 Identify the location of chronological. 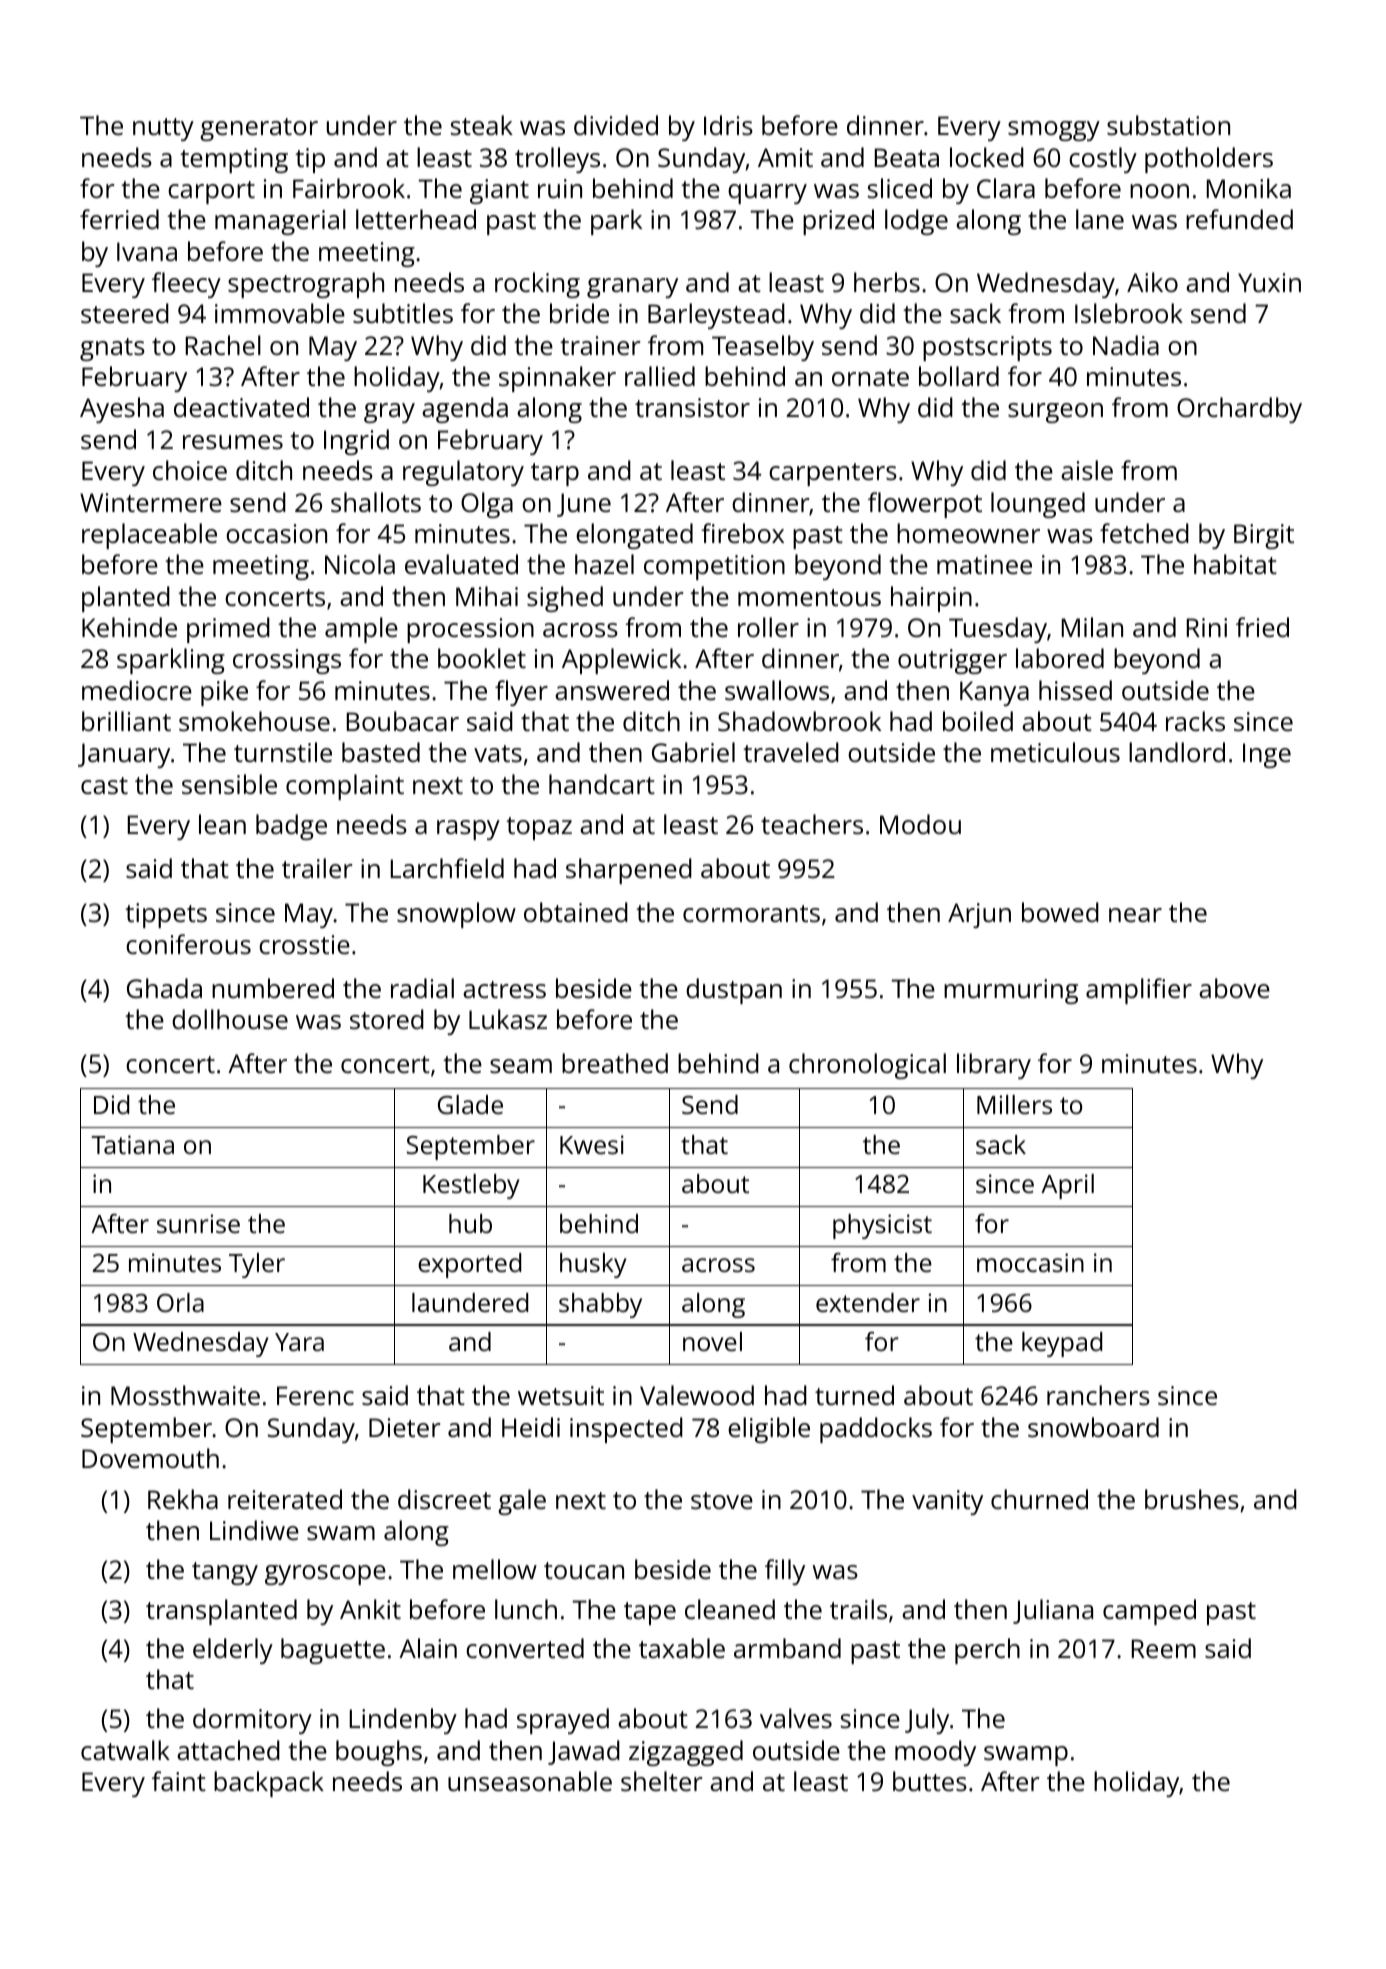
(867, 1066).
